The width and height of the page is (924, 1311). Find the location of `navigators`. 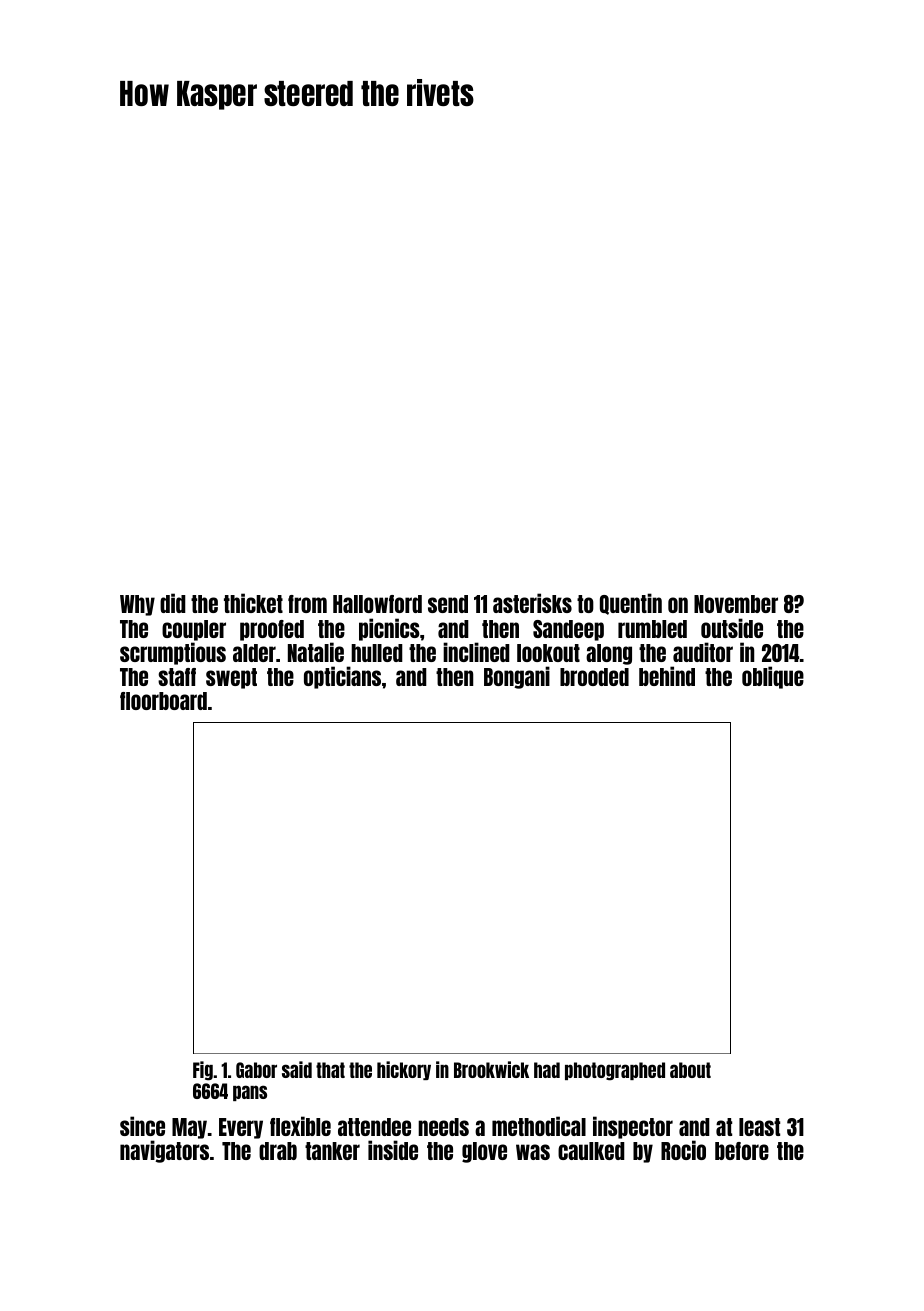

navigators is located at coordinates (164, 1151).
